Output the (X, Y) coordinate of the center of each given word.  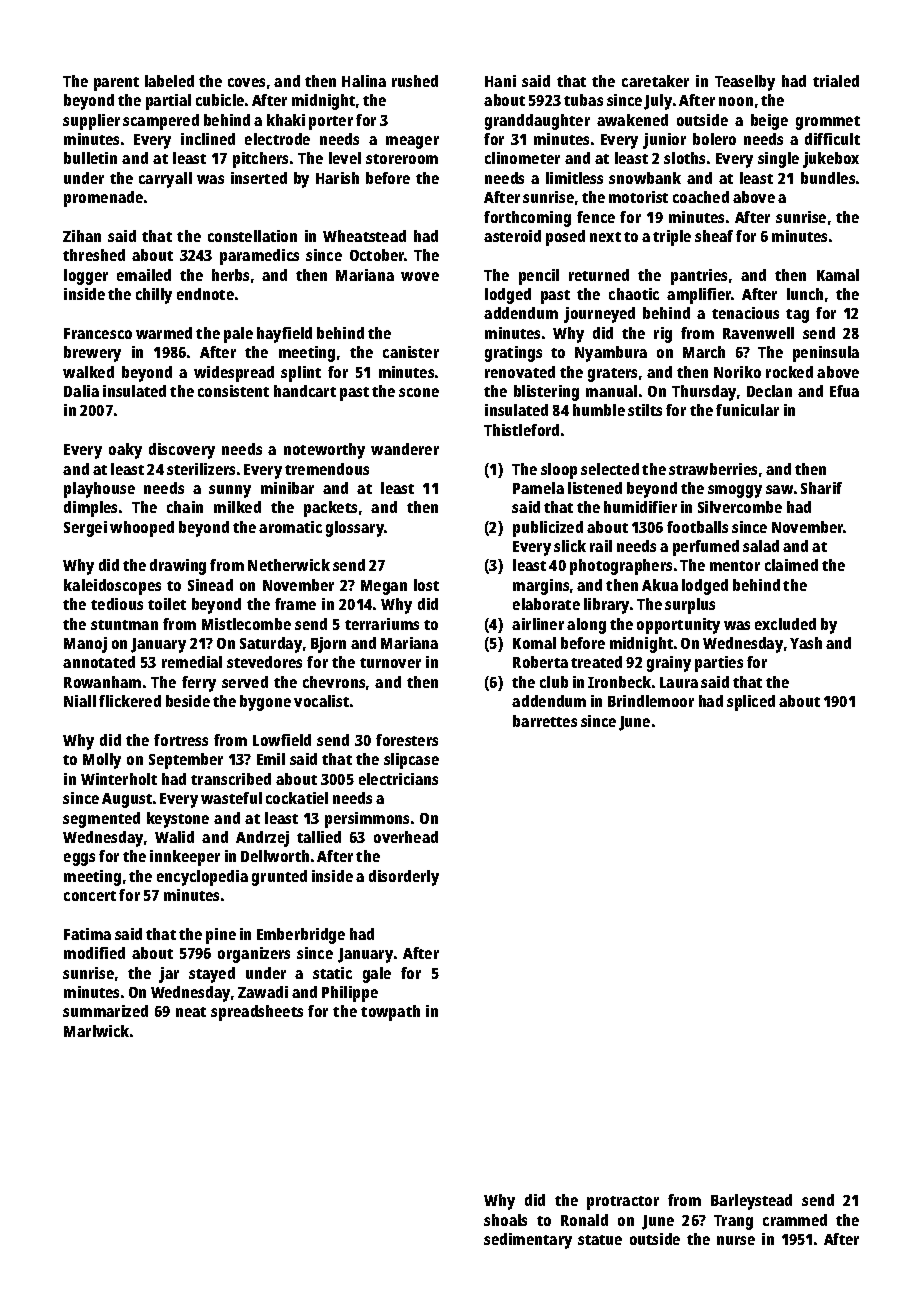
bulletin (90, 158)
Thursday (704, 393)
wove (420, 276)
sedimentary (528, 1241)
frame (295, 604)
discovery (182, 451)
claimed (791, 565)
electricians (398, 779)
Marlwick (96, 1031)
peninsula (826, 354)
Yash (806, 643)
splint (301, 374)
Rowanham (102, 682)
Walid (174, 837)
